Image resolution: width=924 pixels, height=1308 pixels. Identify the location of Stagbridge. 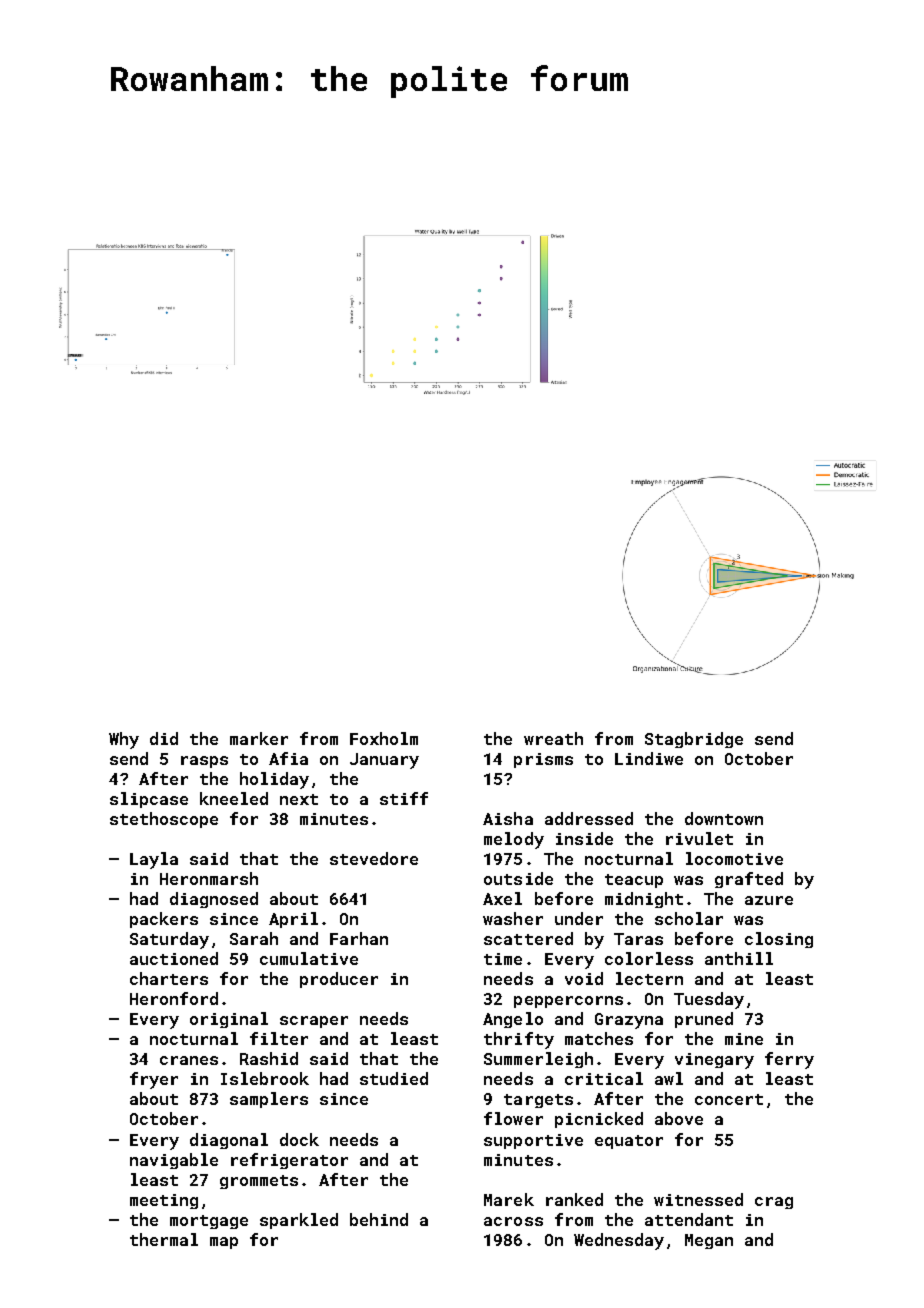
(694, 740).
